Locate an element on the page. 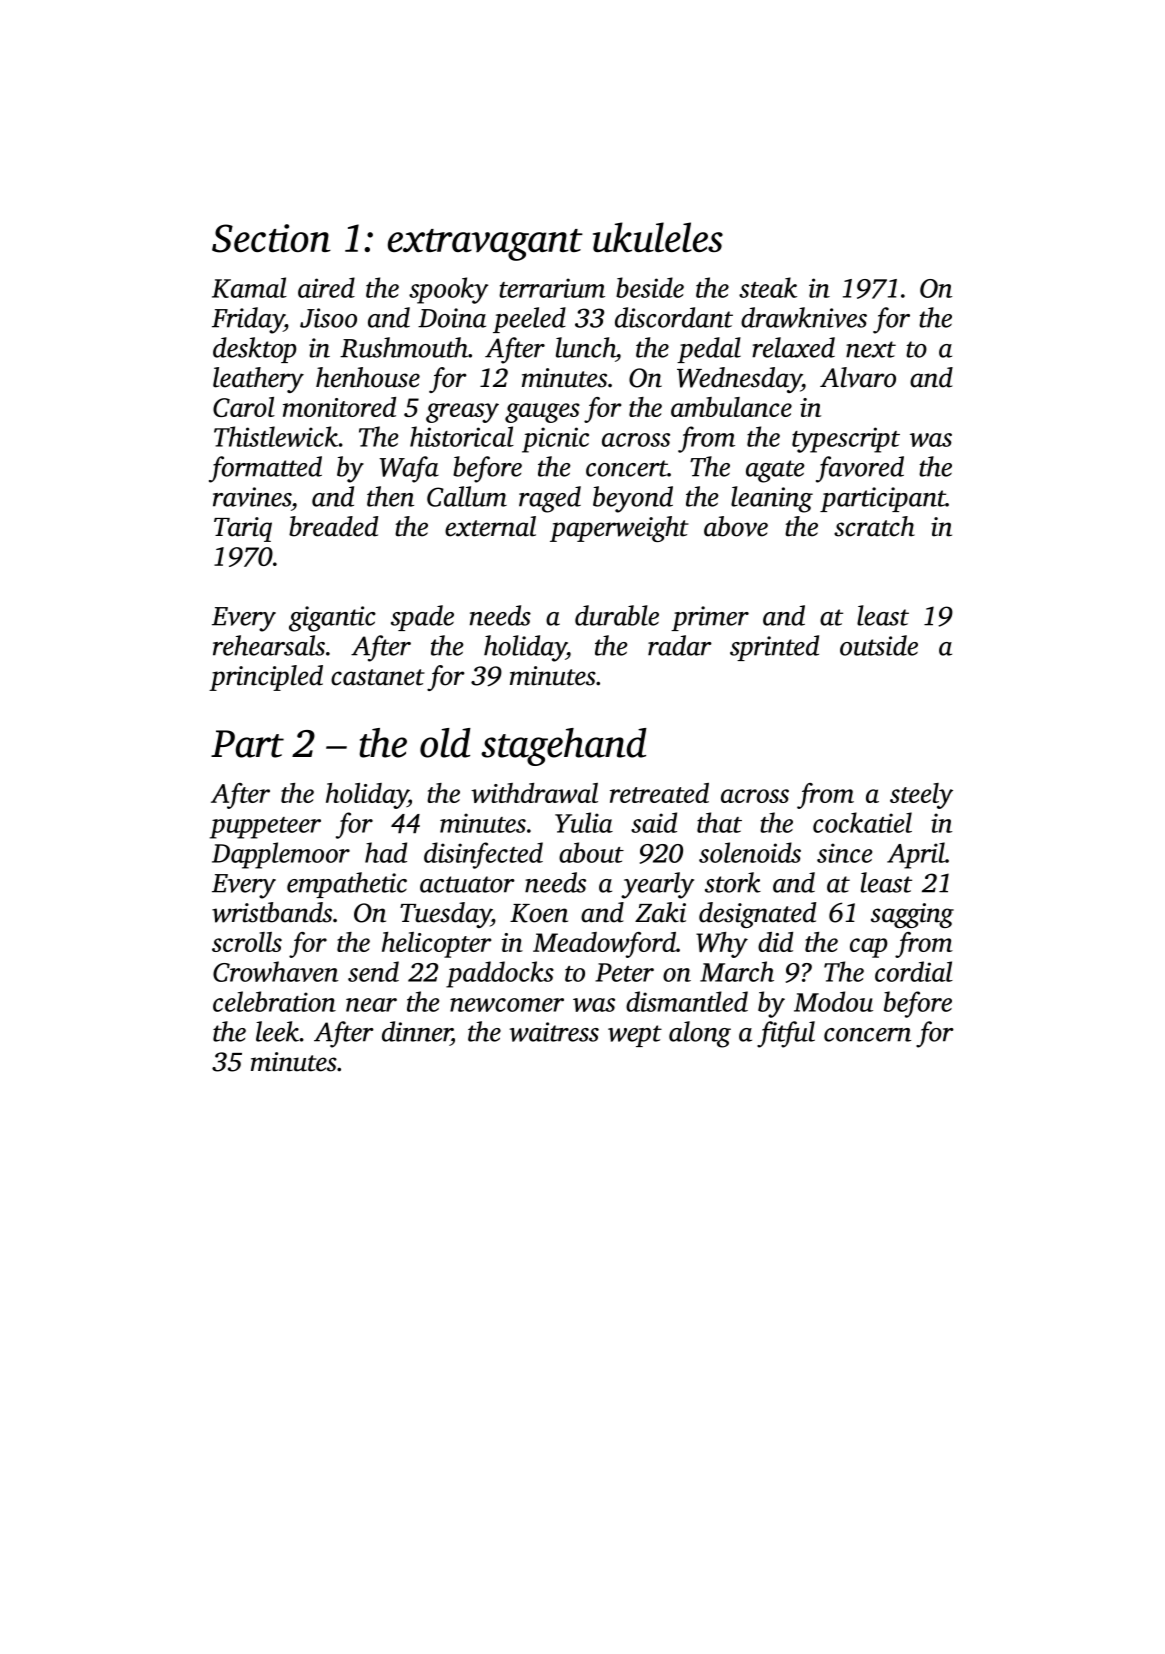  Section is located at coordinates (271, 238).
